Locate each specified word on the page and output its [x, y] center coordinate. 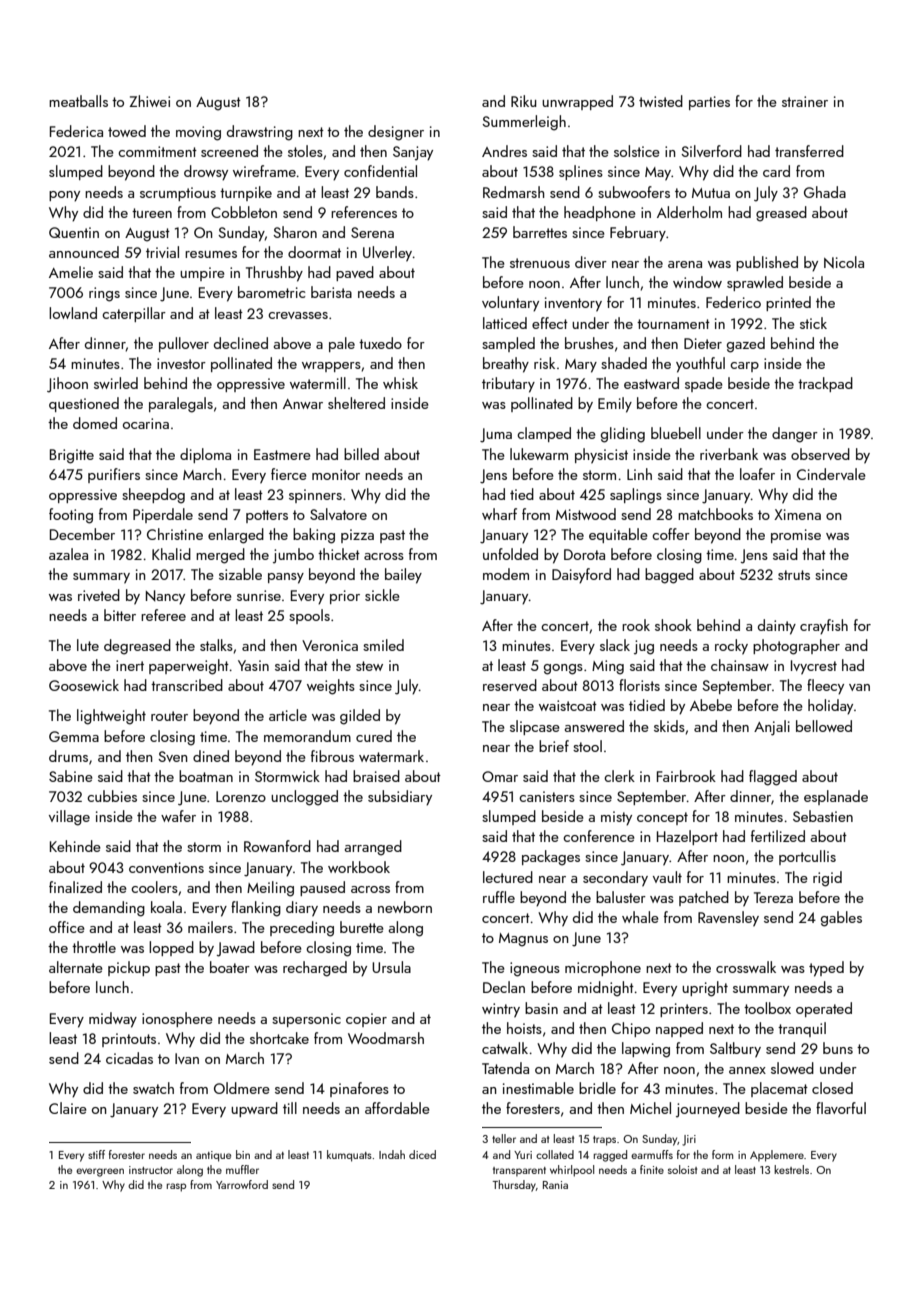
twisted [661, 101]
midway [113, 1020]
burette [362, 927]
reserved [510, 685]
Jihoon [67, 385]
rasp [176, 1187]
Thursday [514, 1186]
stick [813, 323]
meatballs [78, 101]
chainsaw [740, 665]
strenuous [540, 263]
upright [705, 989]
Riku [523, 101]
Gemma [74, 736]
